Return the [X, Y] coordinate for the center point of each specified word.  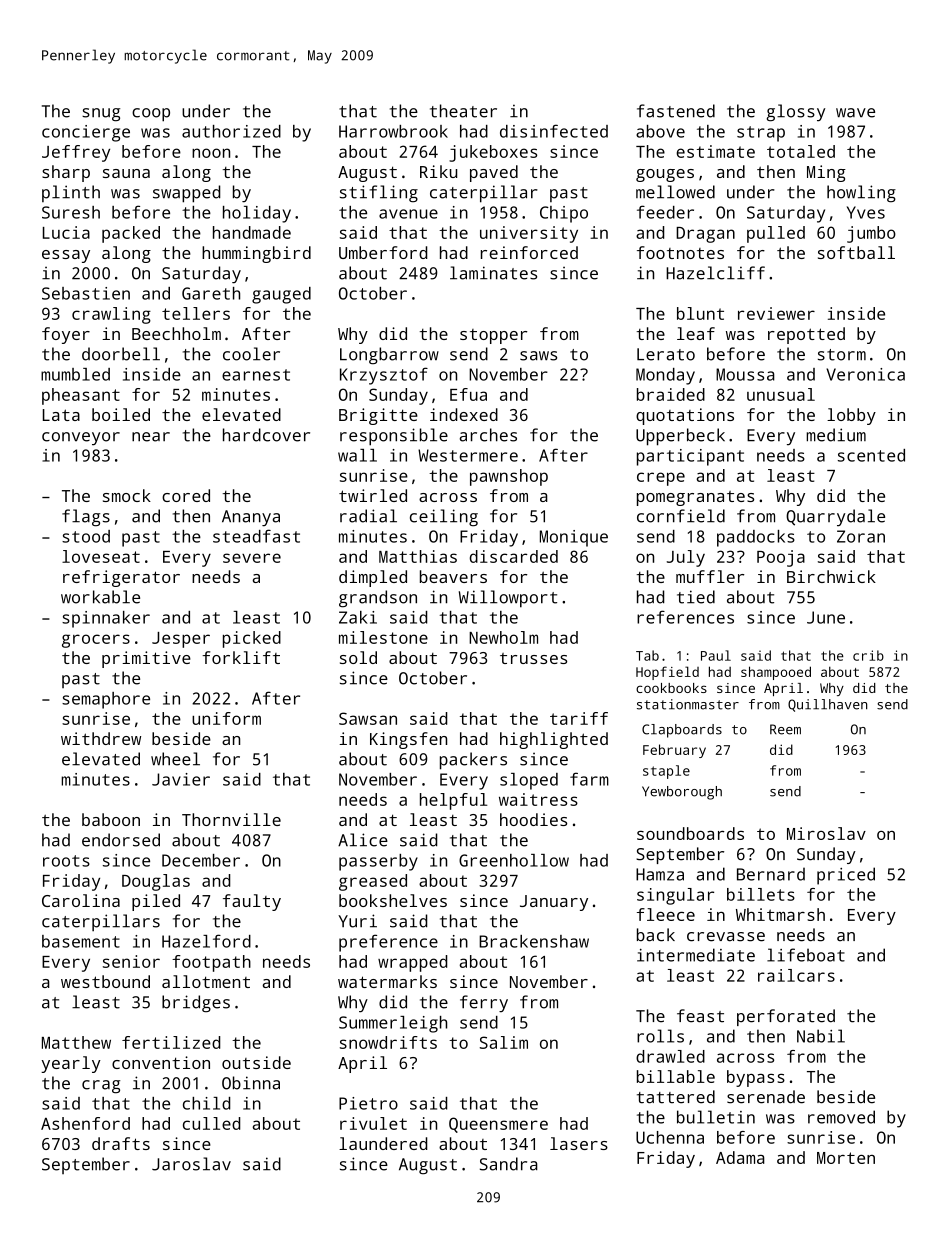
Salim [504, 1042]
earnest [256, 375]
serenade [766, 1097]
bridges [196, 1004]
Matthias [418, 556]
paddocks [756, 538]
